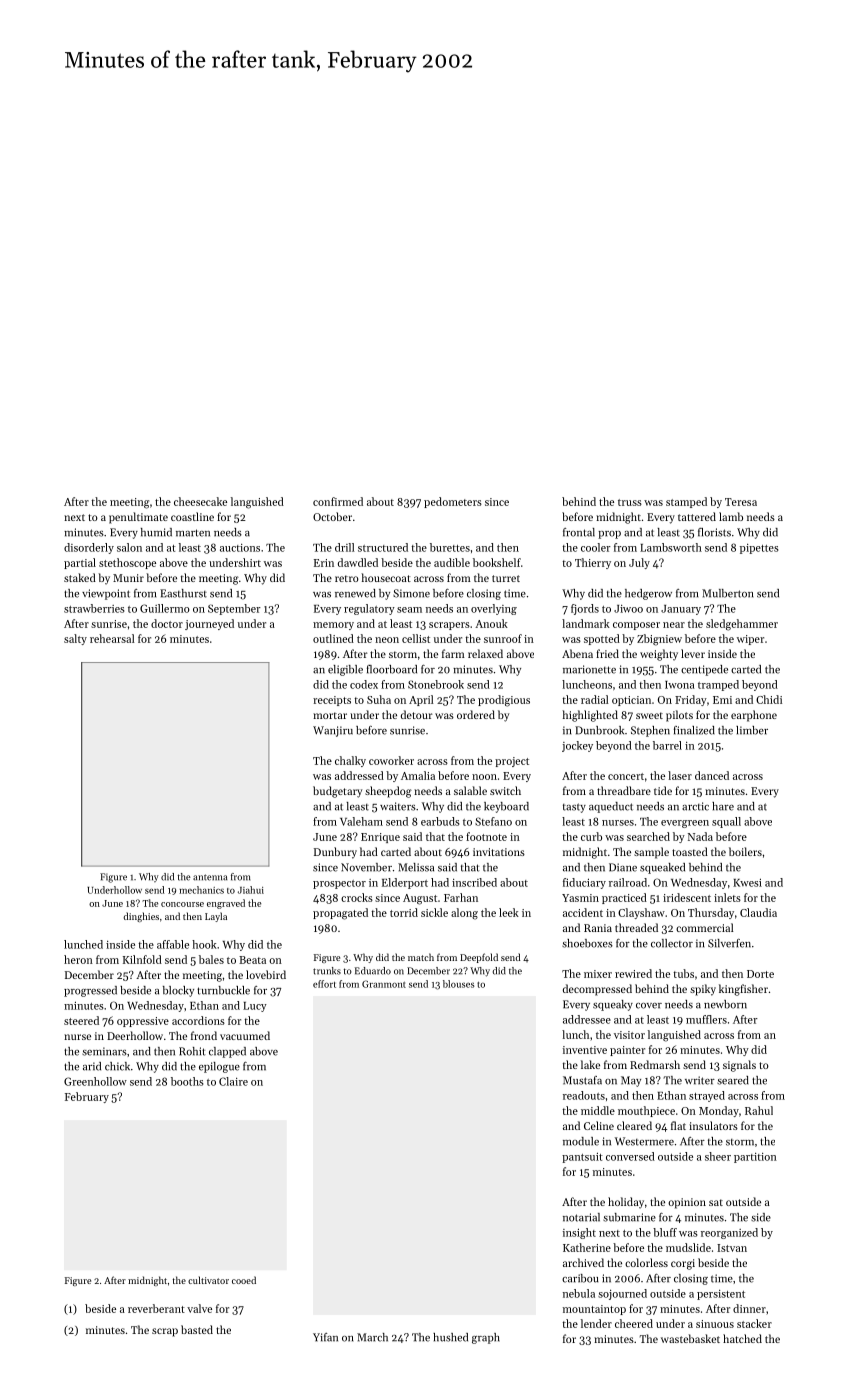 The height and width of the screenshot is (1400, 849). Describe the element at coordinates (503, 638) in the screenshot. I see `sunroof` at that location.
